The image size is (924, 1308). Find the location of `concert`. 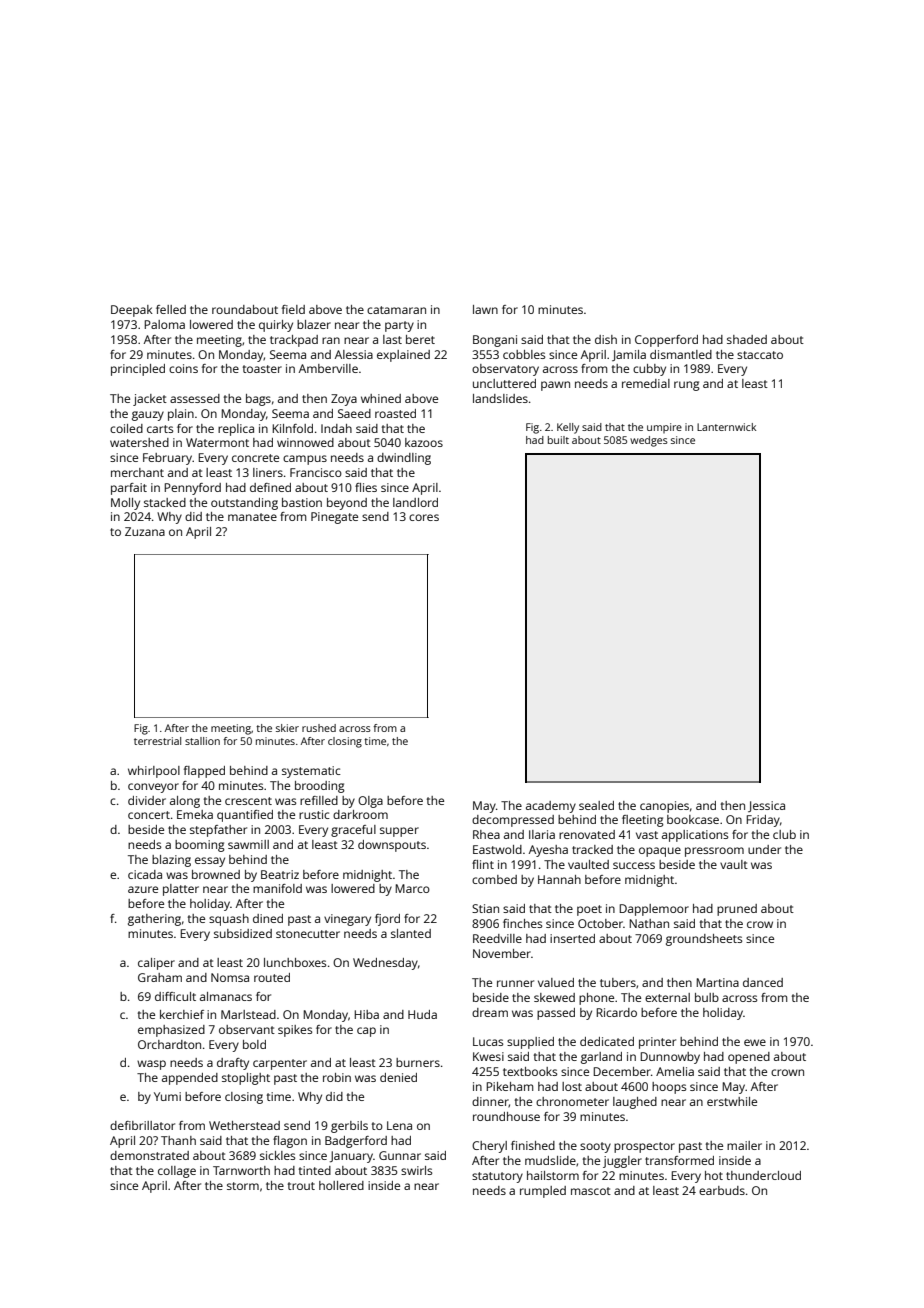

concert is located at coordinates (149, 815).
